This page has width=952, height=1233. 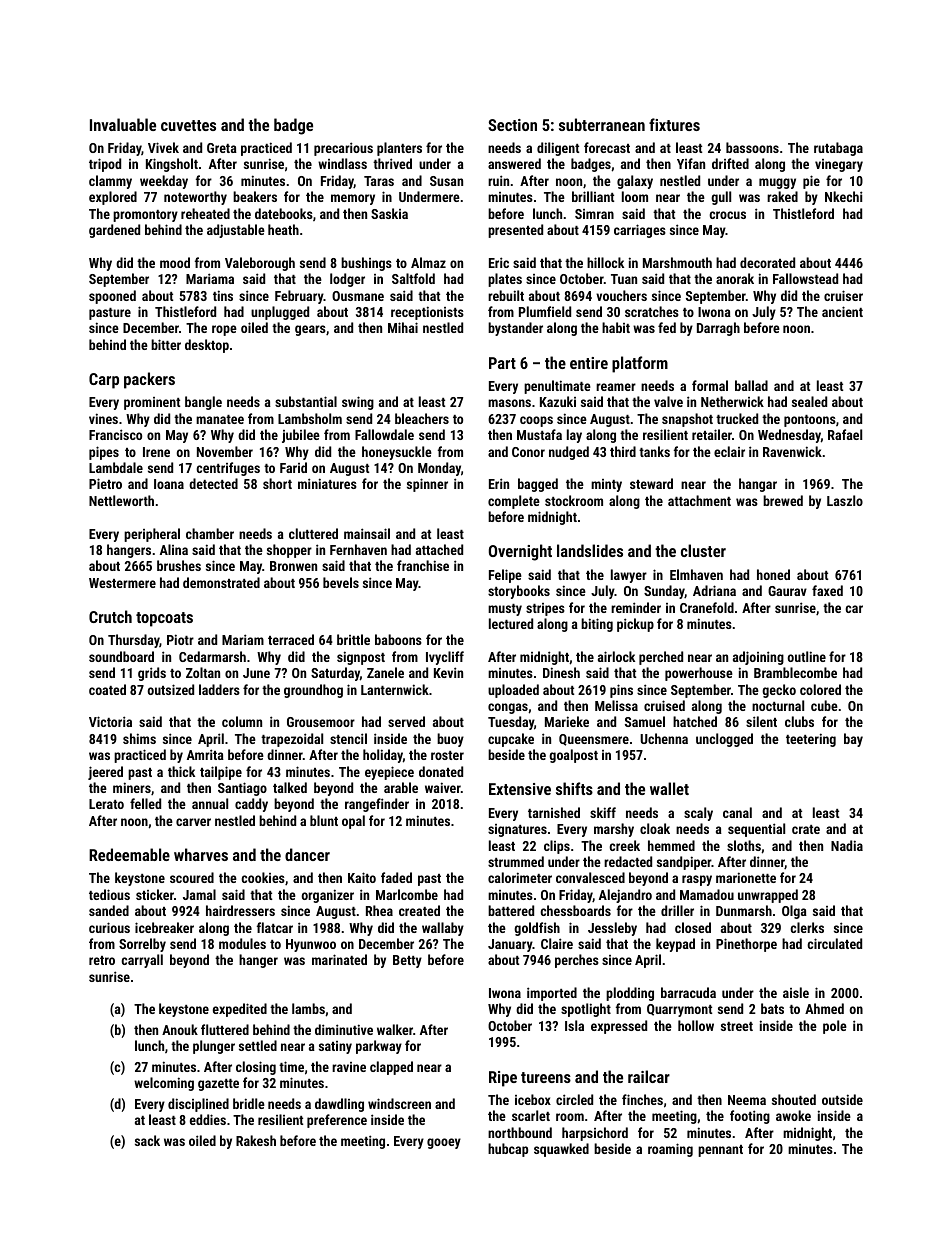 I want to click on answered, so click(x=514, y=163).
